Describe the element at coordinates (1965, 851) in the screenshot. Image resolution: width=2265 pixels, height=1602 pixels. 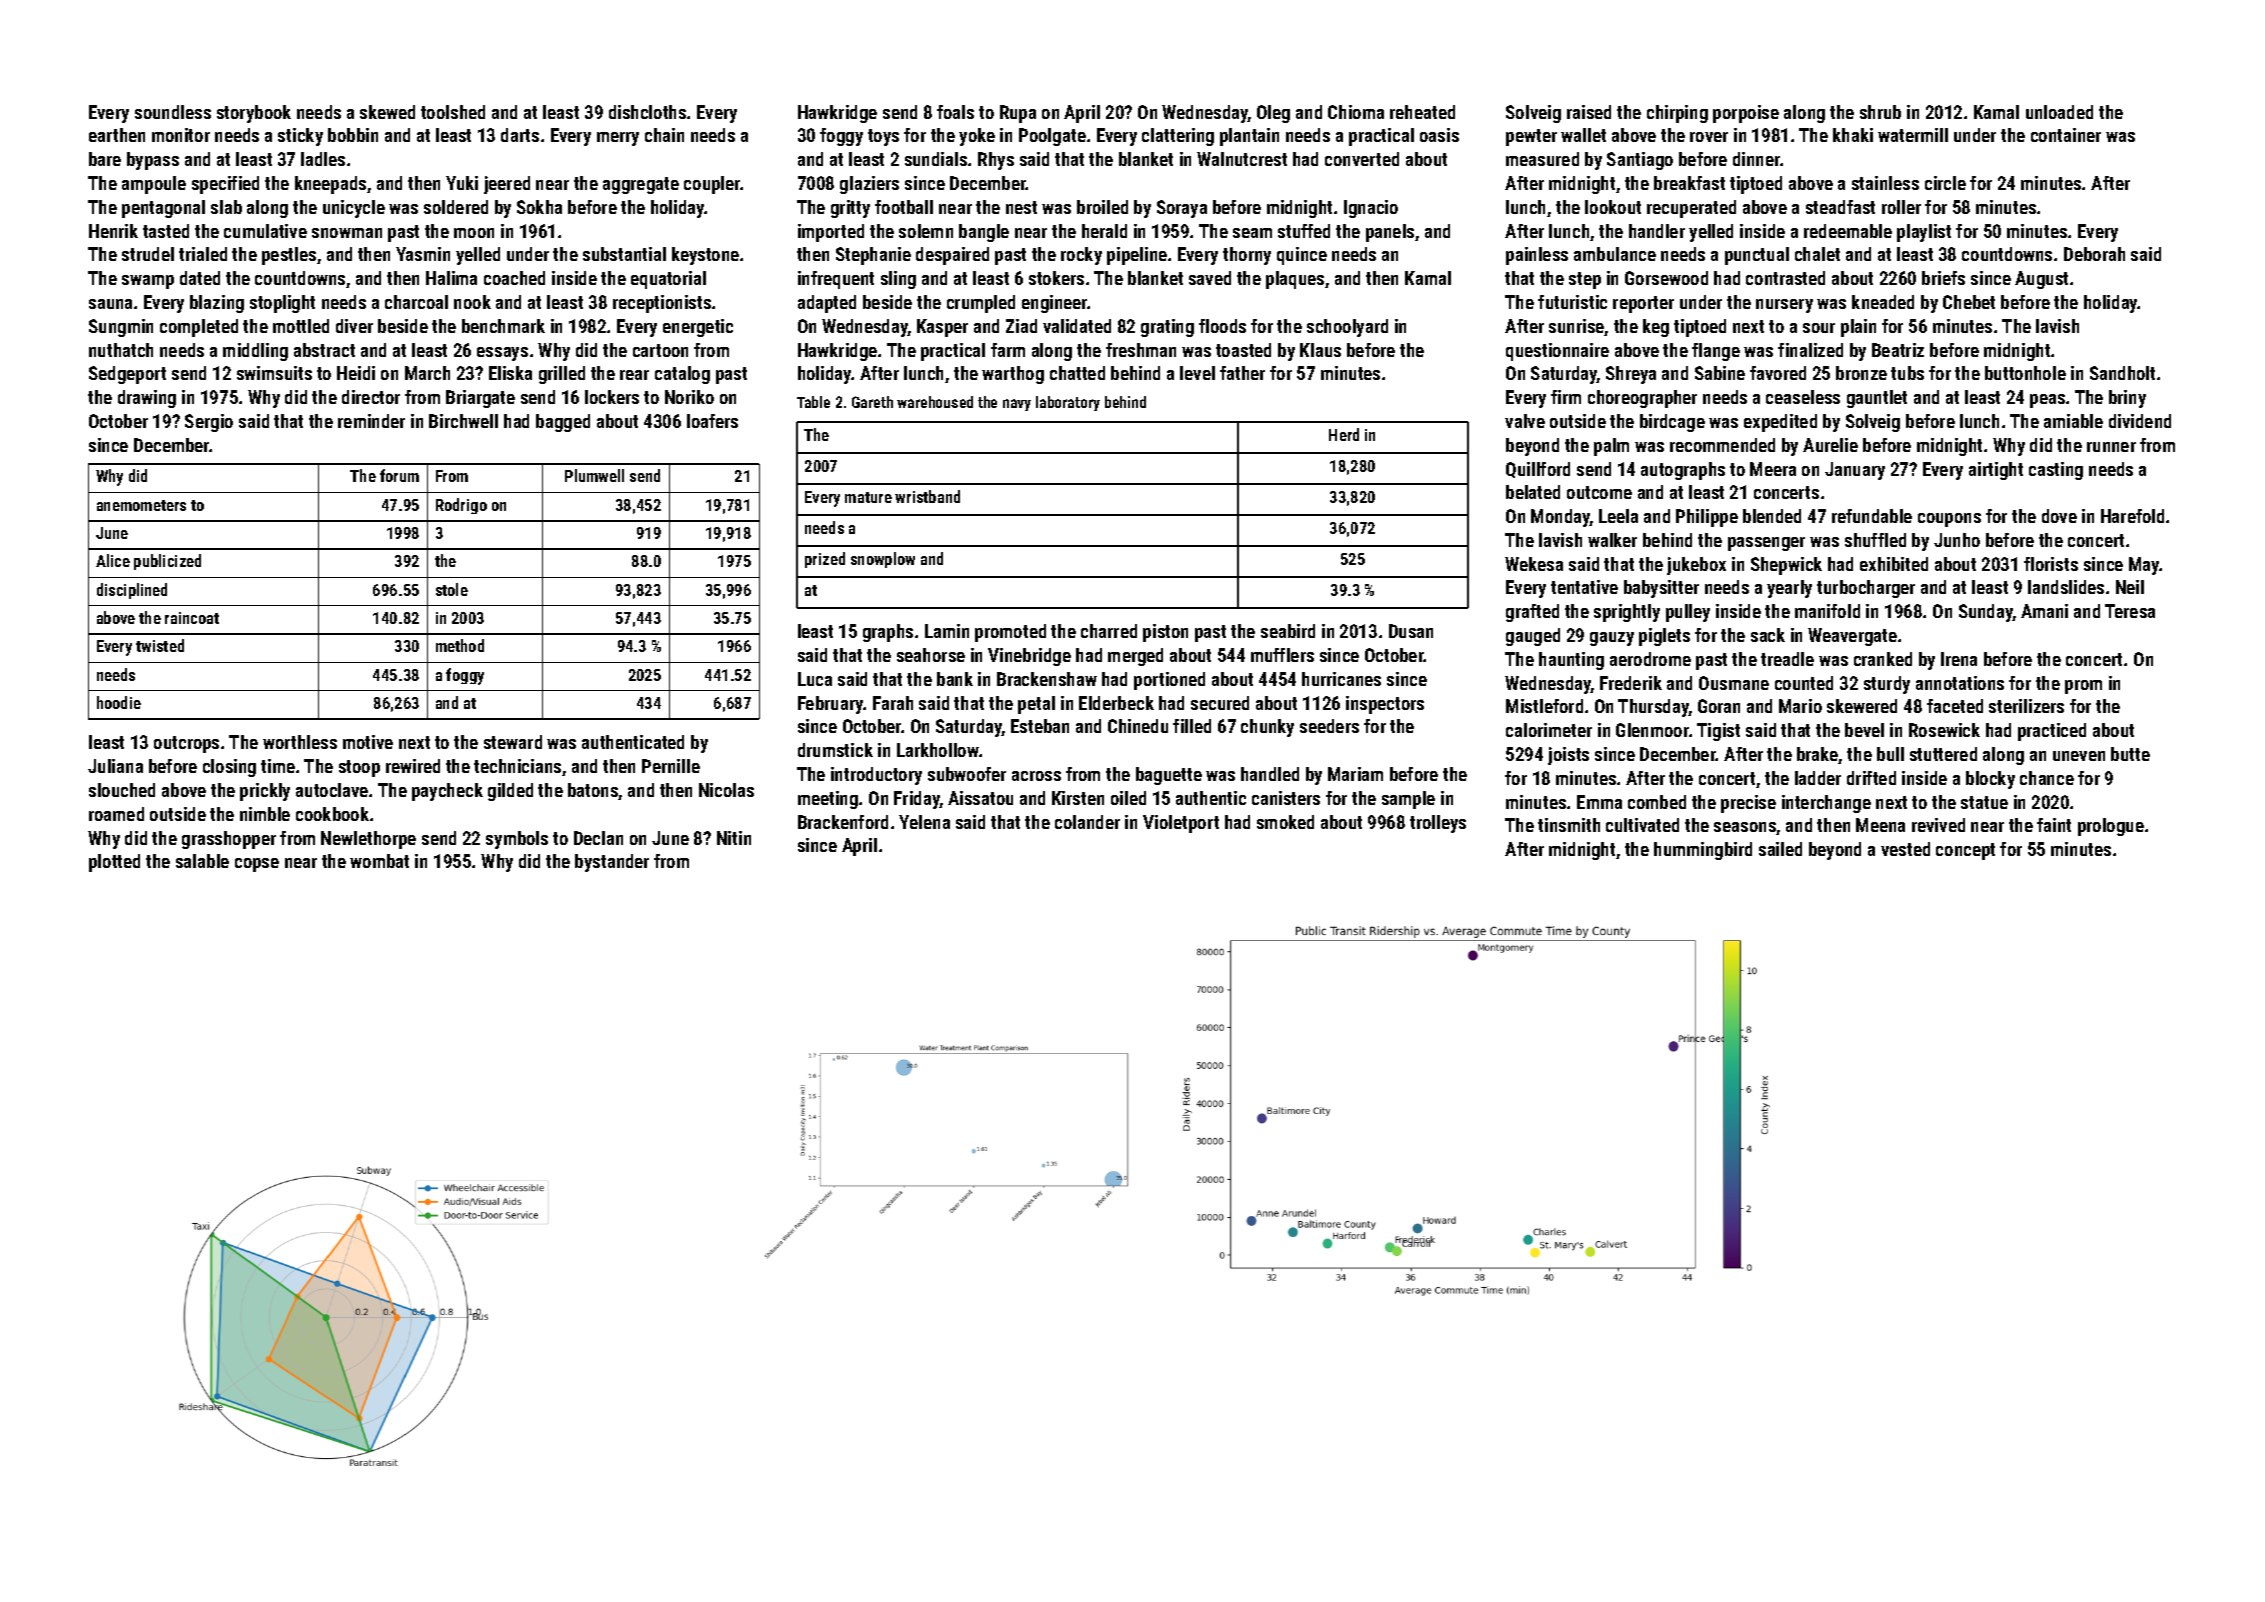
I see `concept` at that location.
